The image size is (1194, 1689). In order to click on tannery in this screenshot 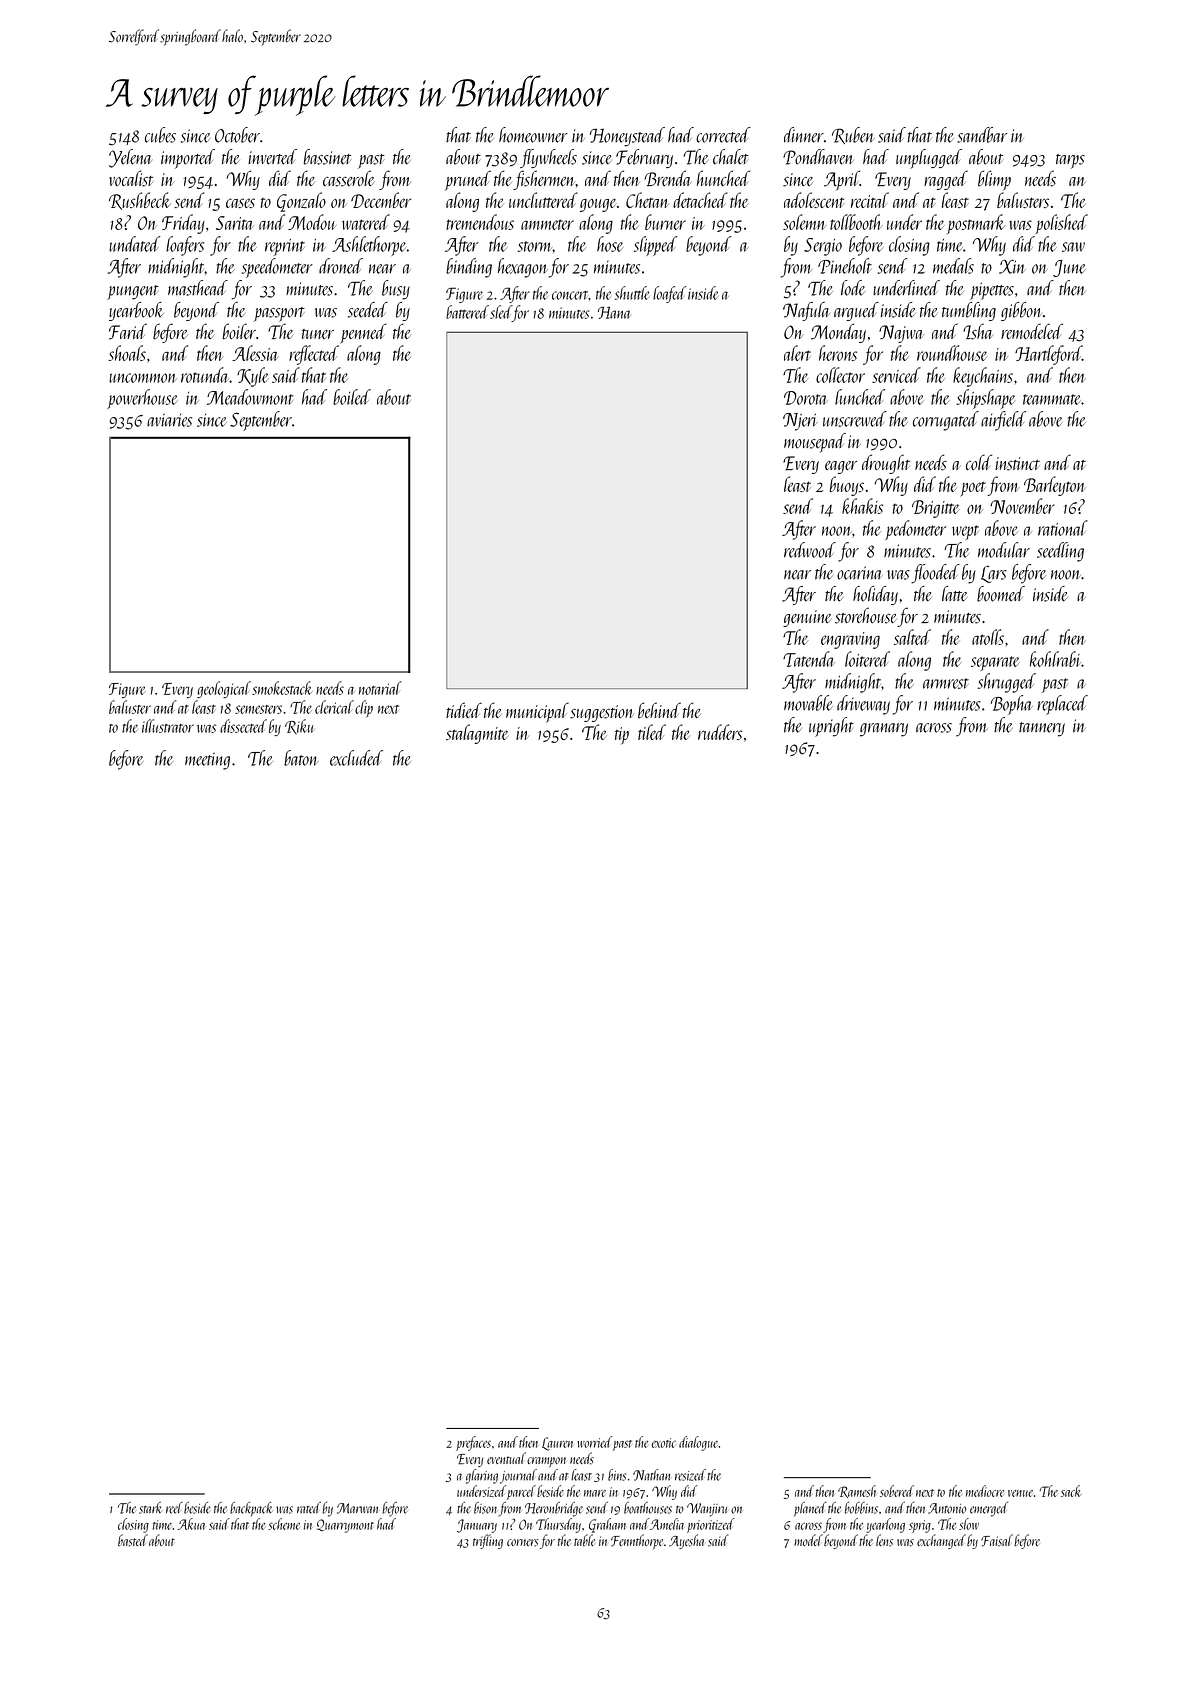, I will do `click(1042, 729)`.
